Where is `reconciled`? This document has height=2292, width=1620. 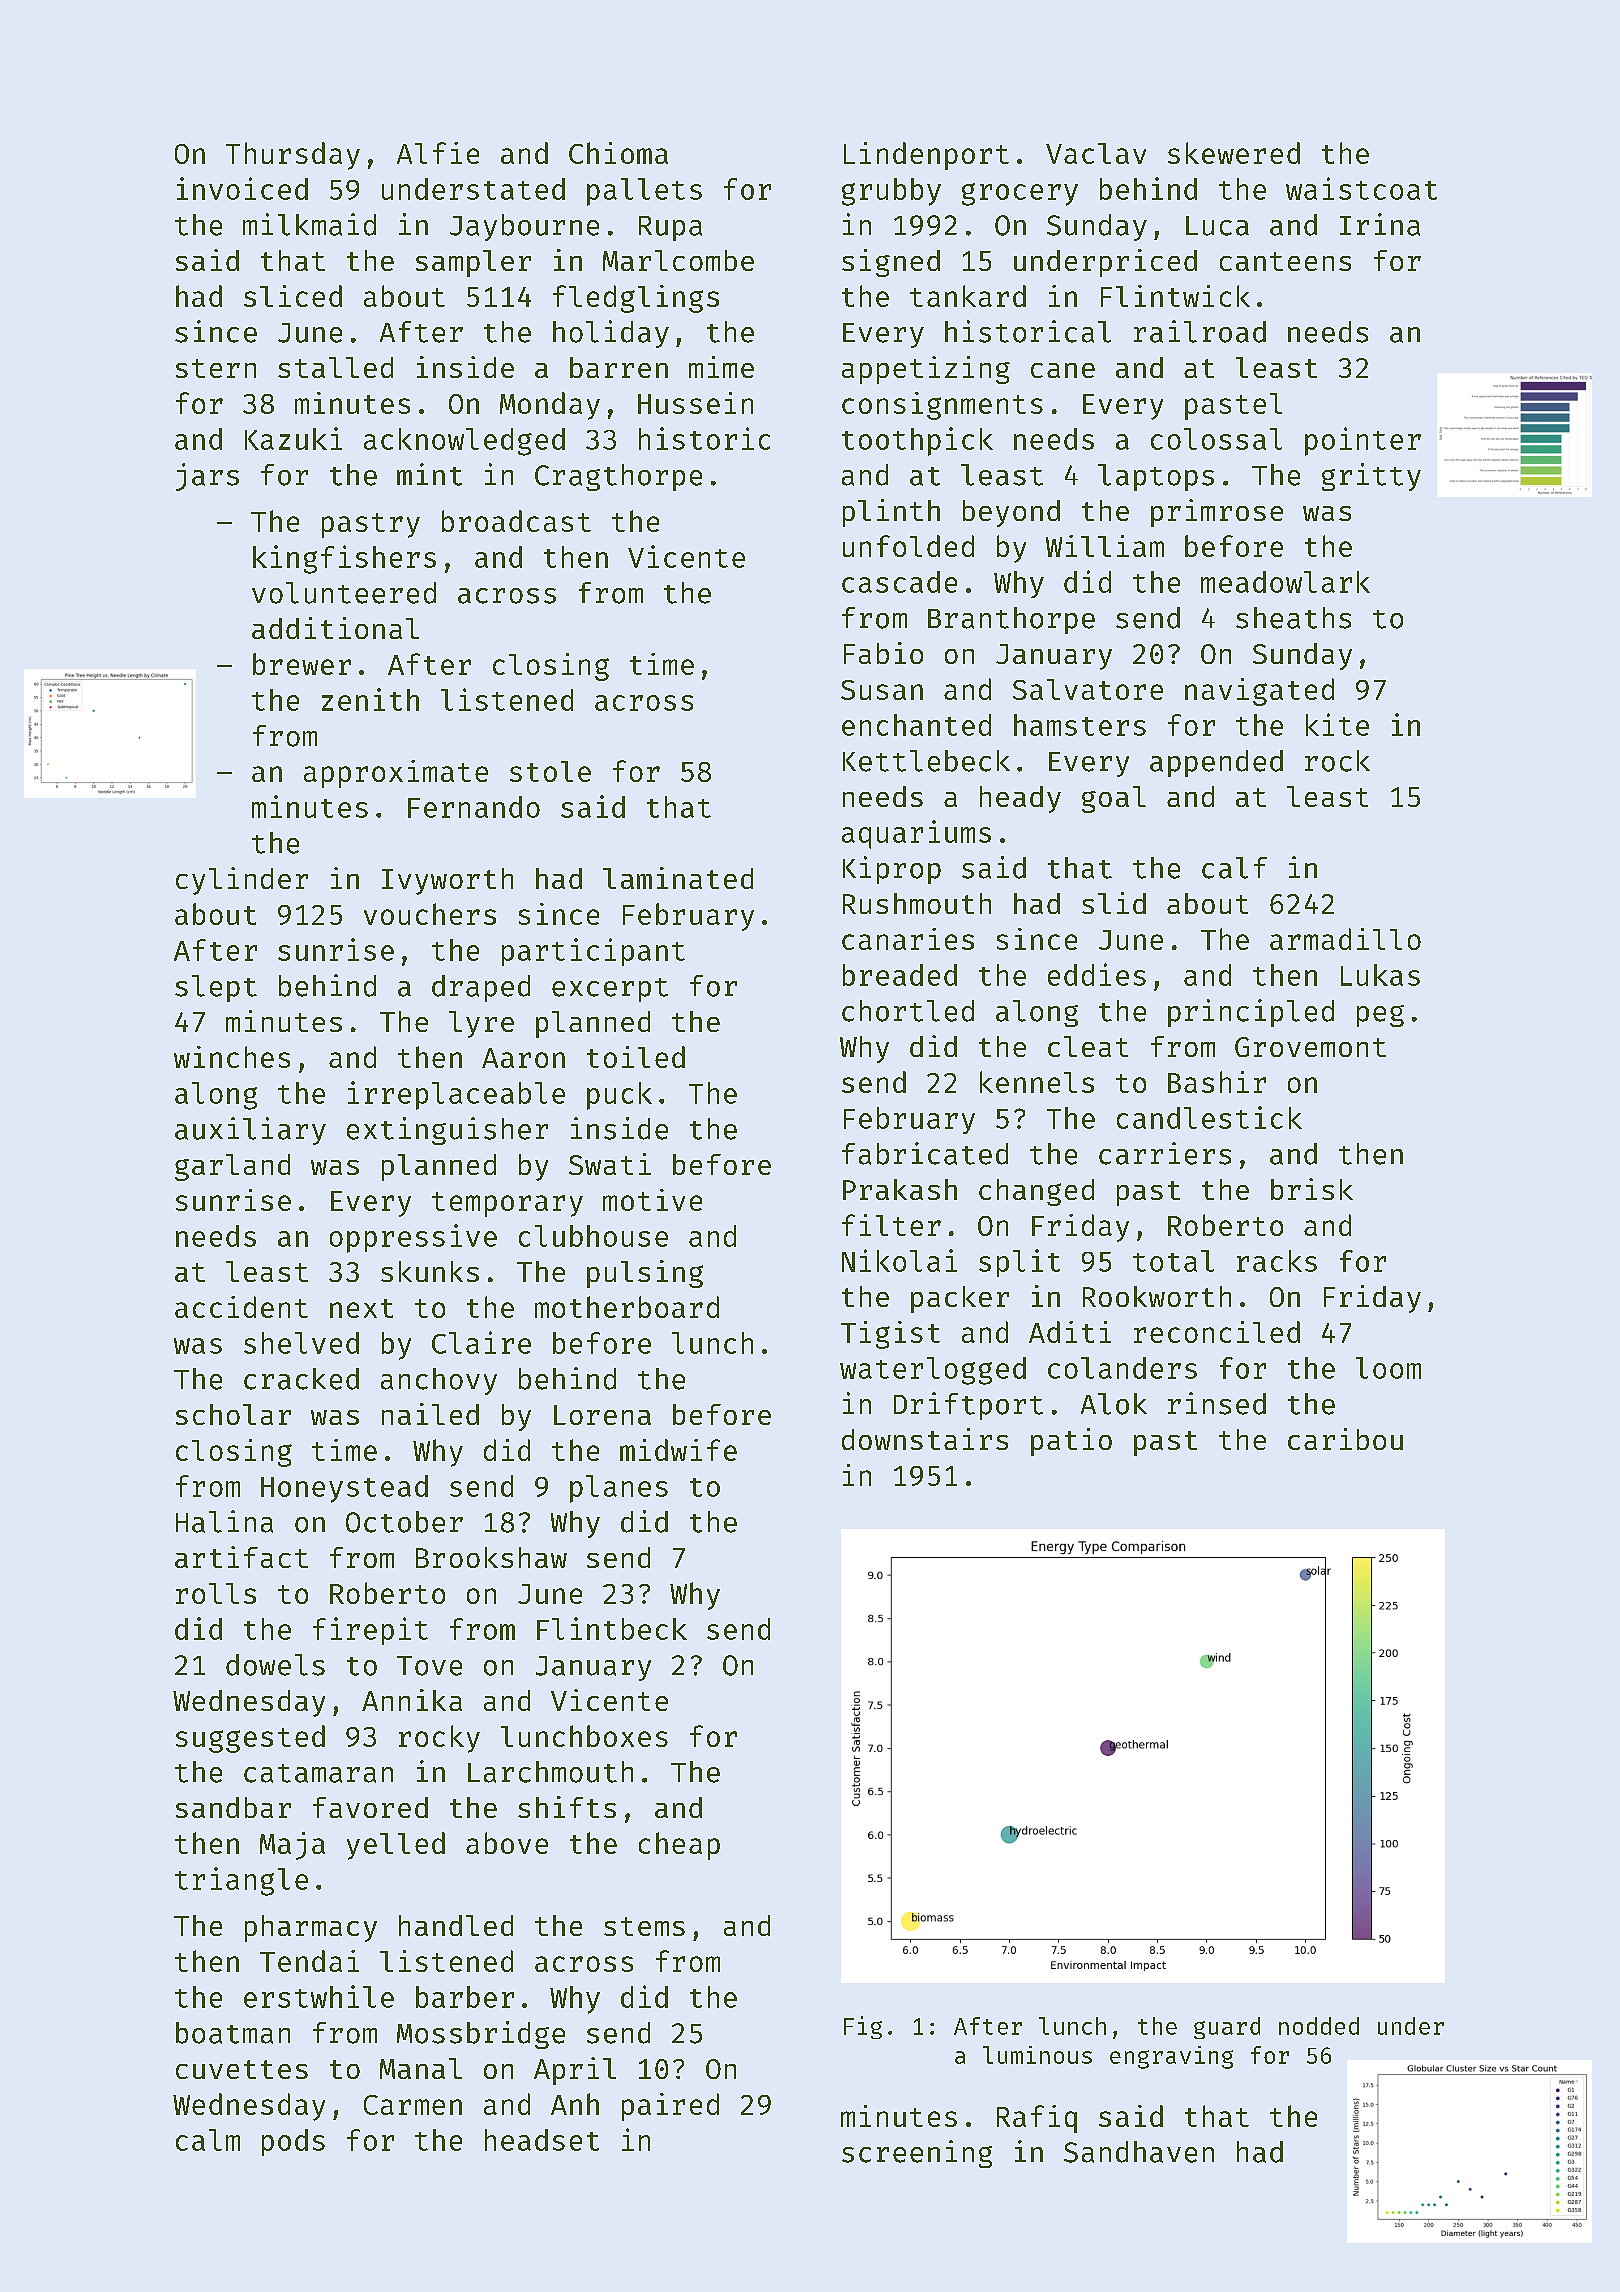 reconciled is located at coordinates (1217, 1332).
